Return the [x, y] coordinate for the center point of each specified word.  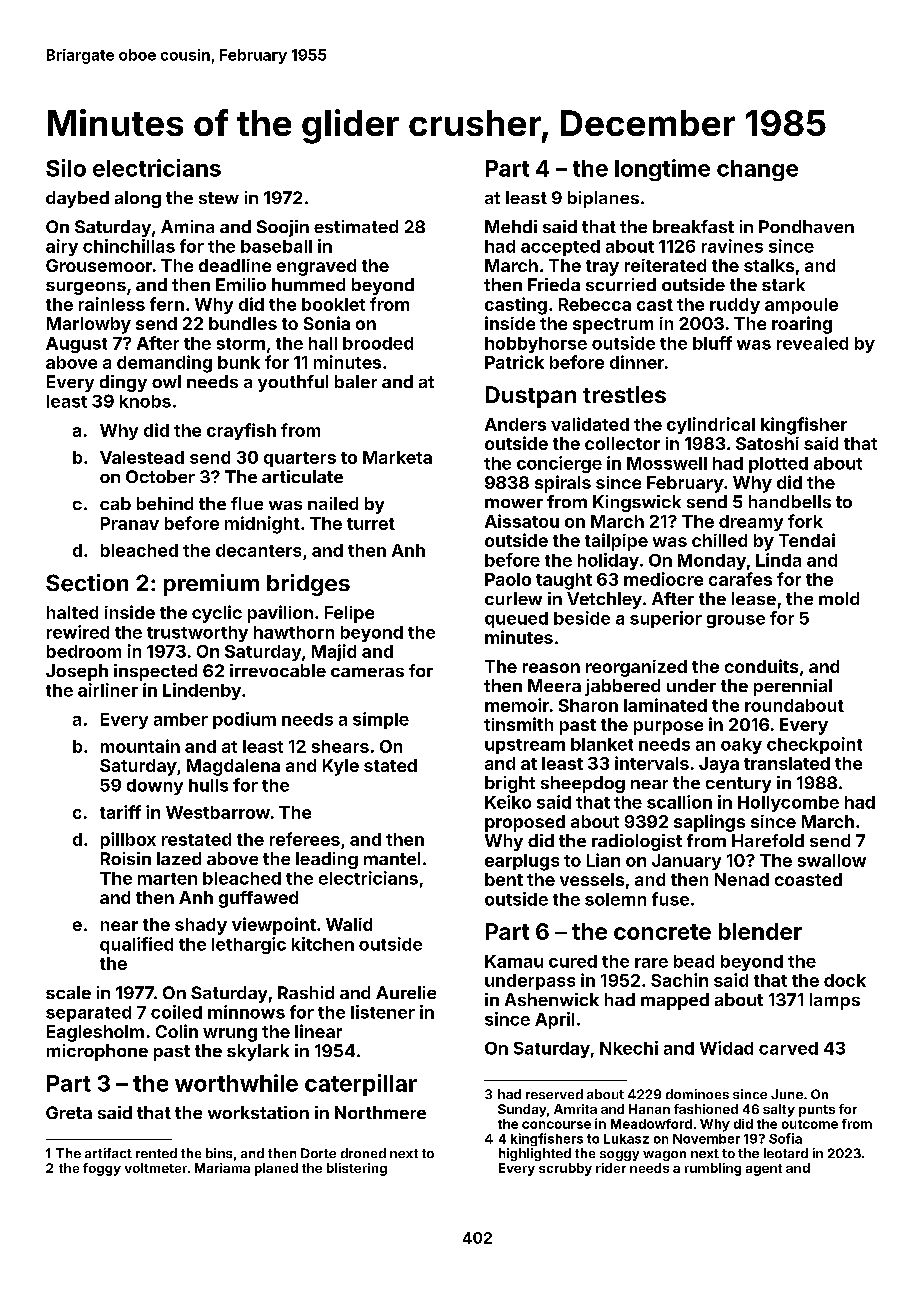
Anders [515, 424]
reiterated [665, 265]
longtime [662, 170]
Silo [66, 168]
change [757, 170]
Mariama [222, 1168]
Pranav [130, 523]
